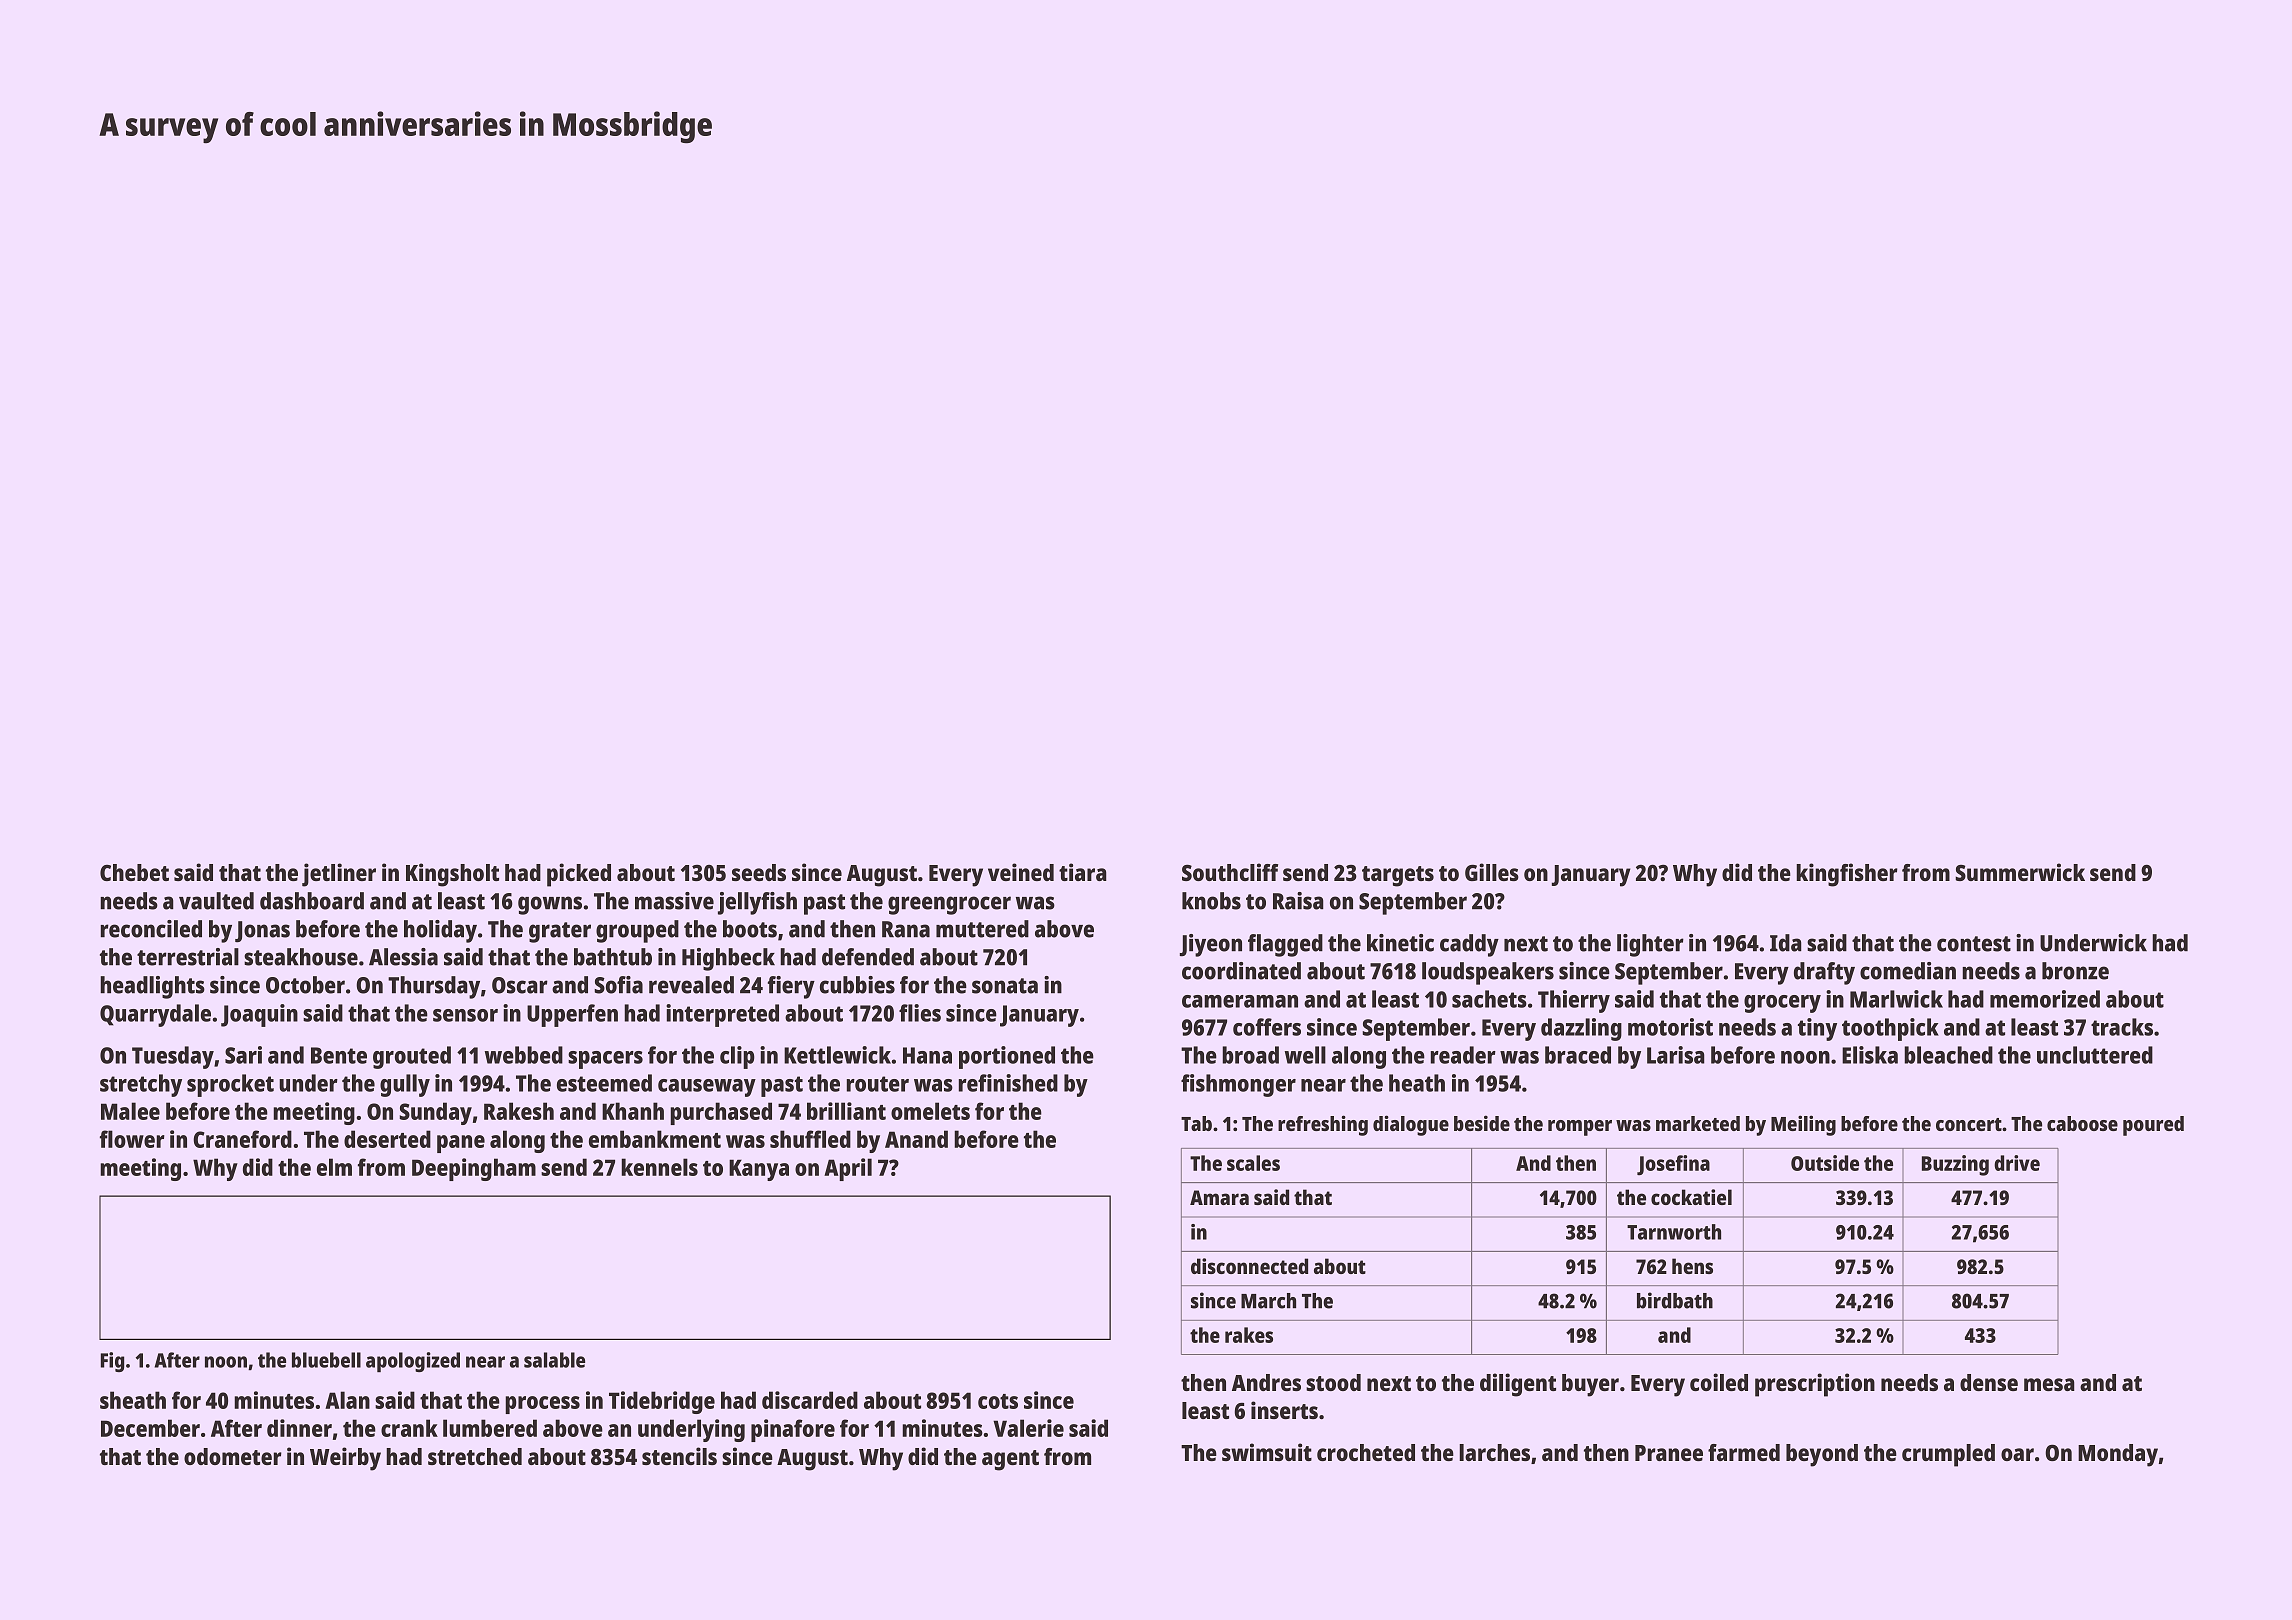  I want to click on Buzzing, so click(1955, 1165).
